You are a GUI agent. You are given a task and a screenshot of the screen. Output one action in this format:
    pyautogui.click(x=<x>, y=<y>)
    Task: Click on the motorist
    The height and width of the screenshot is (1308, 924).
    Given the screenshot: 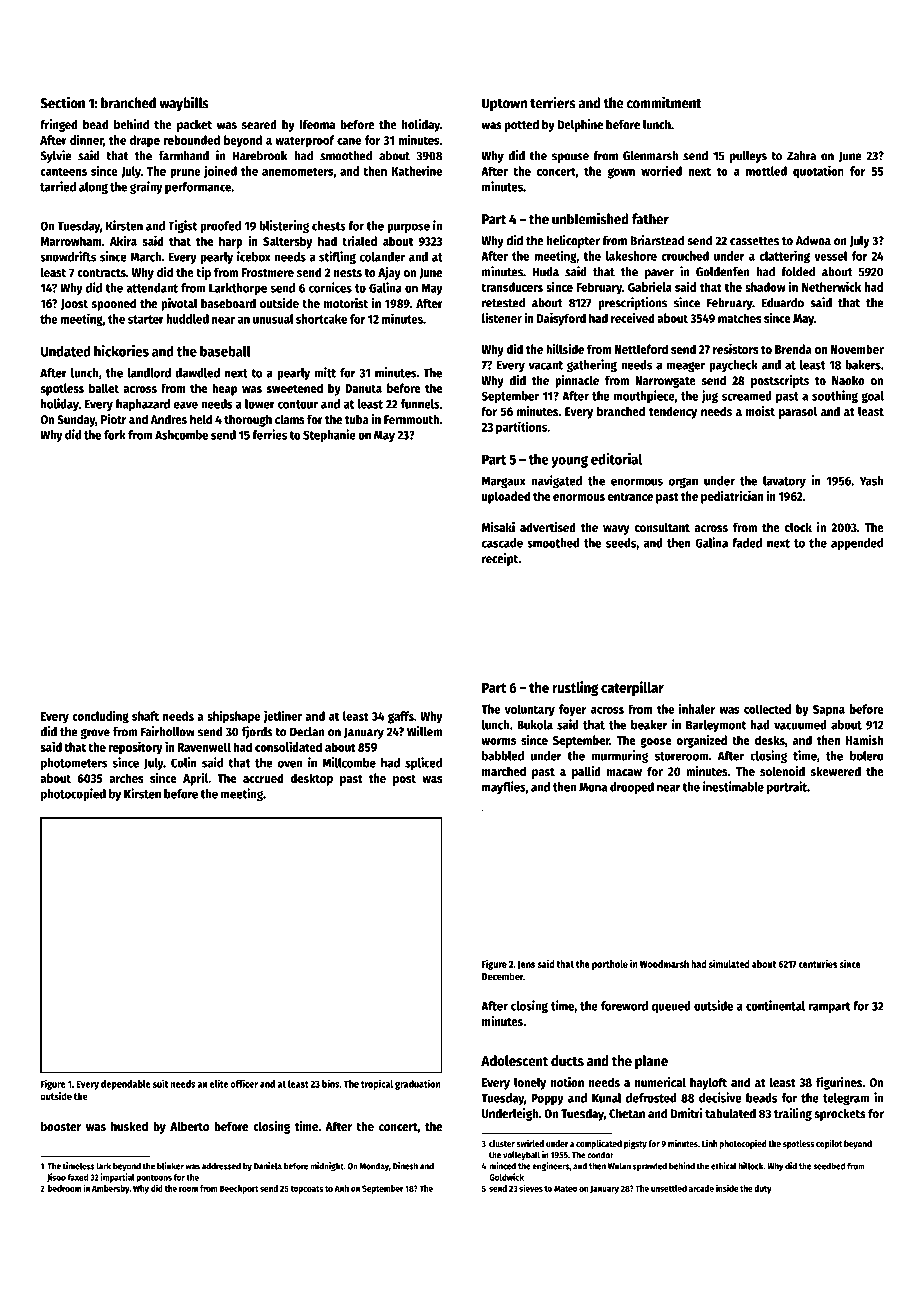 What is the action you would take?
    pyautogui.click(x=346, y=303)
